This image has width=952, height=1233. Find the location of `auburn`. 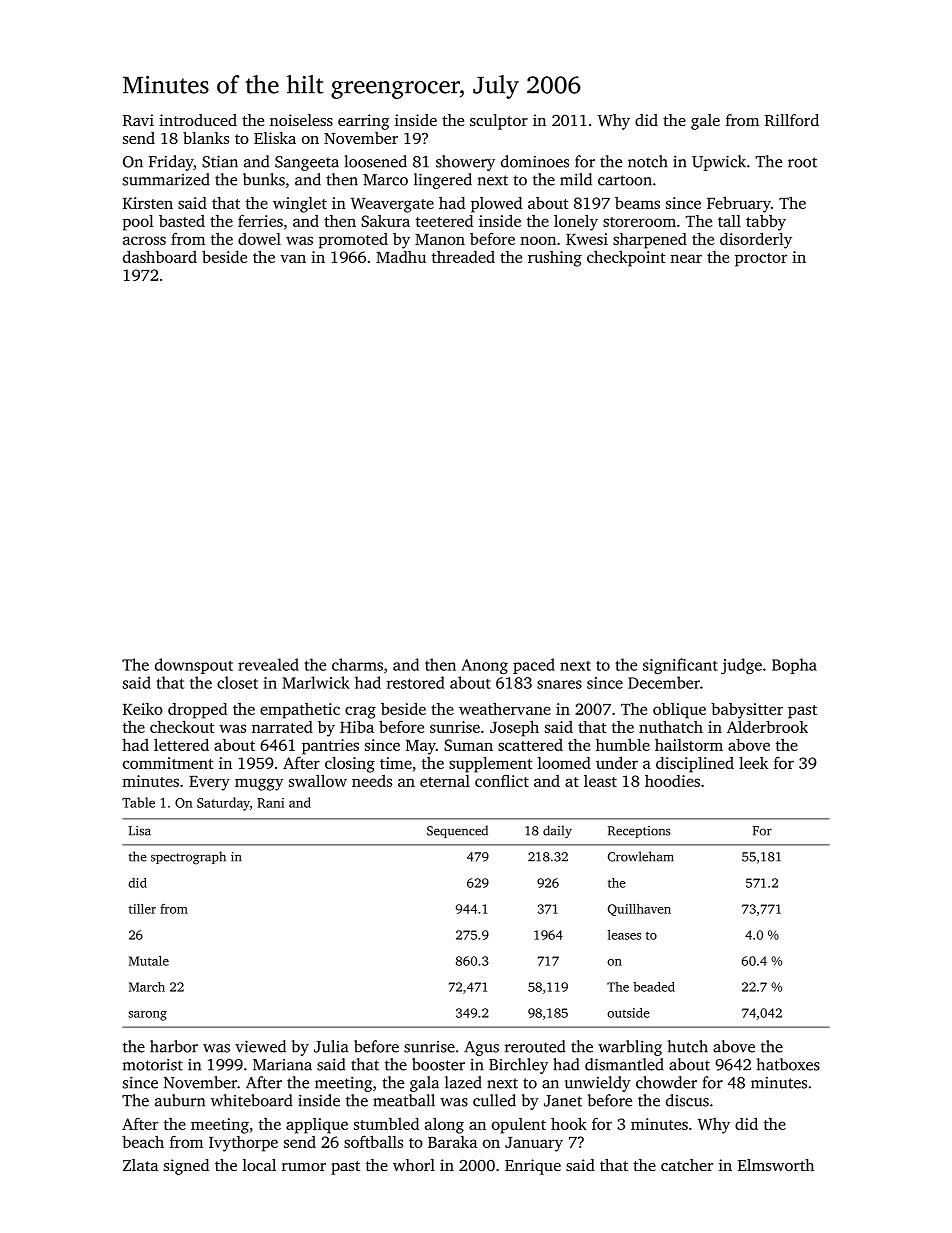

auburn is located at coordinates (180, 1100).
